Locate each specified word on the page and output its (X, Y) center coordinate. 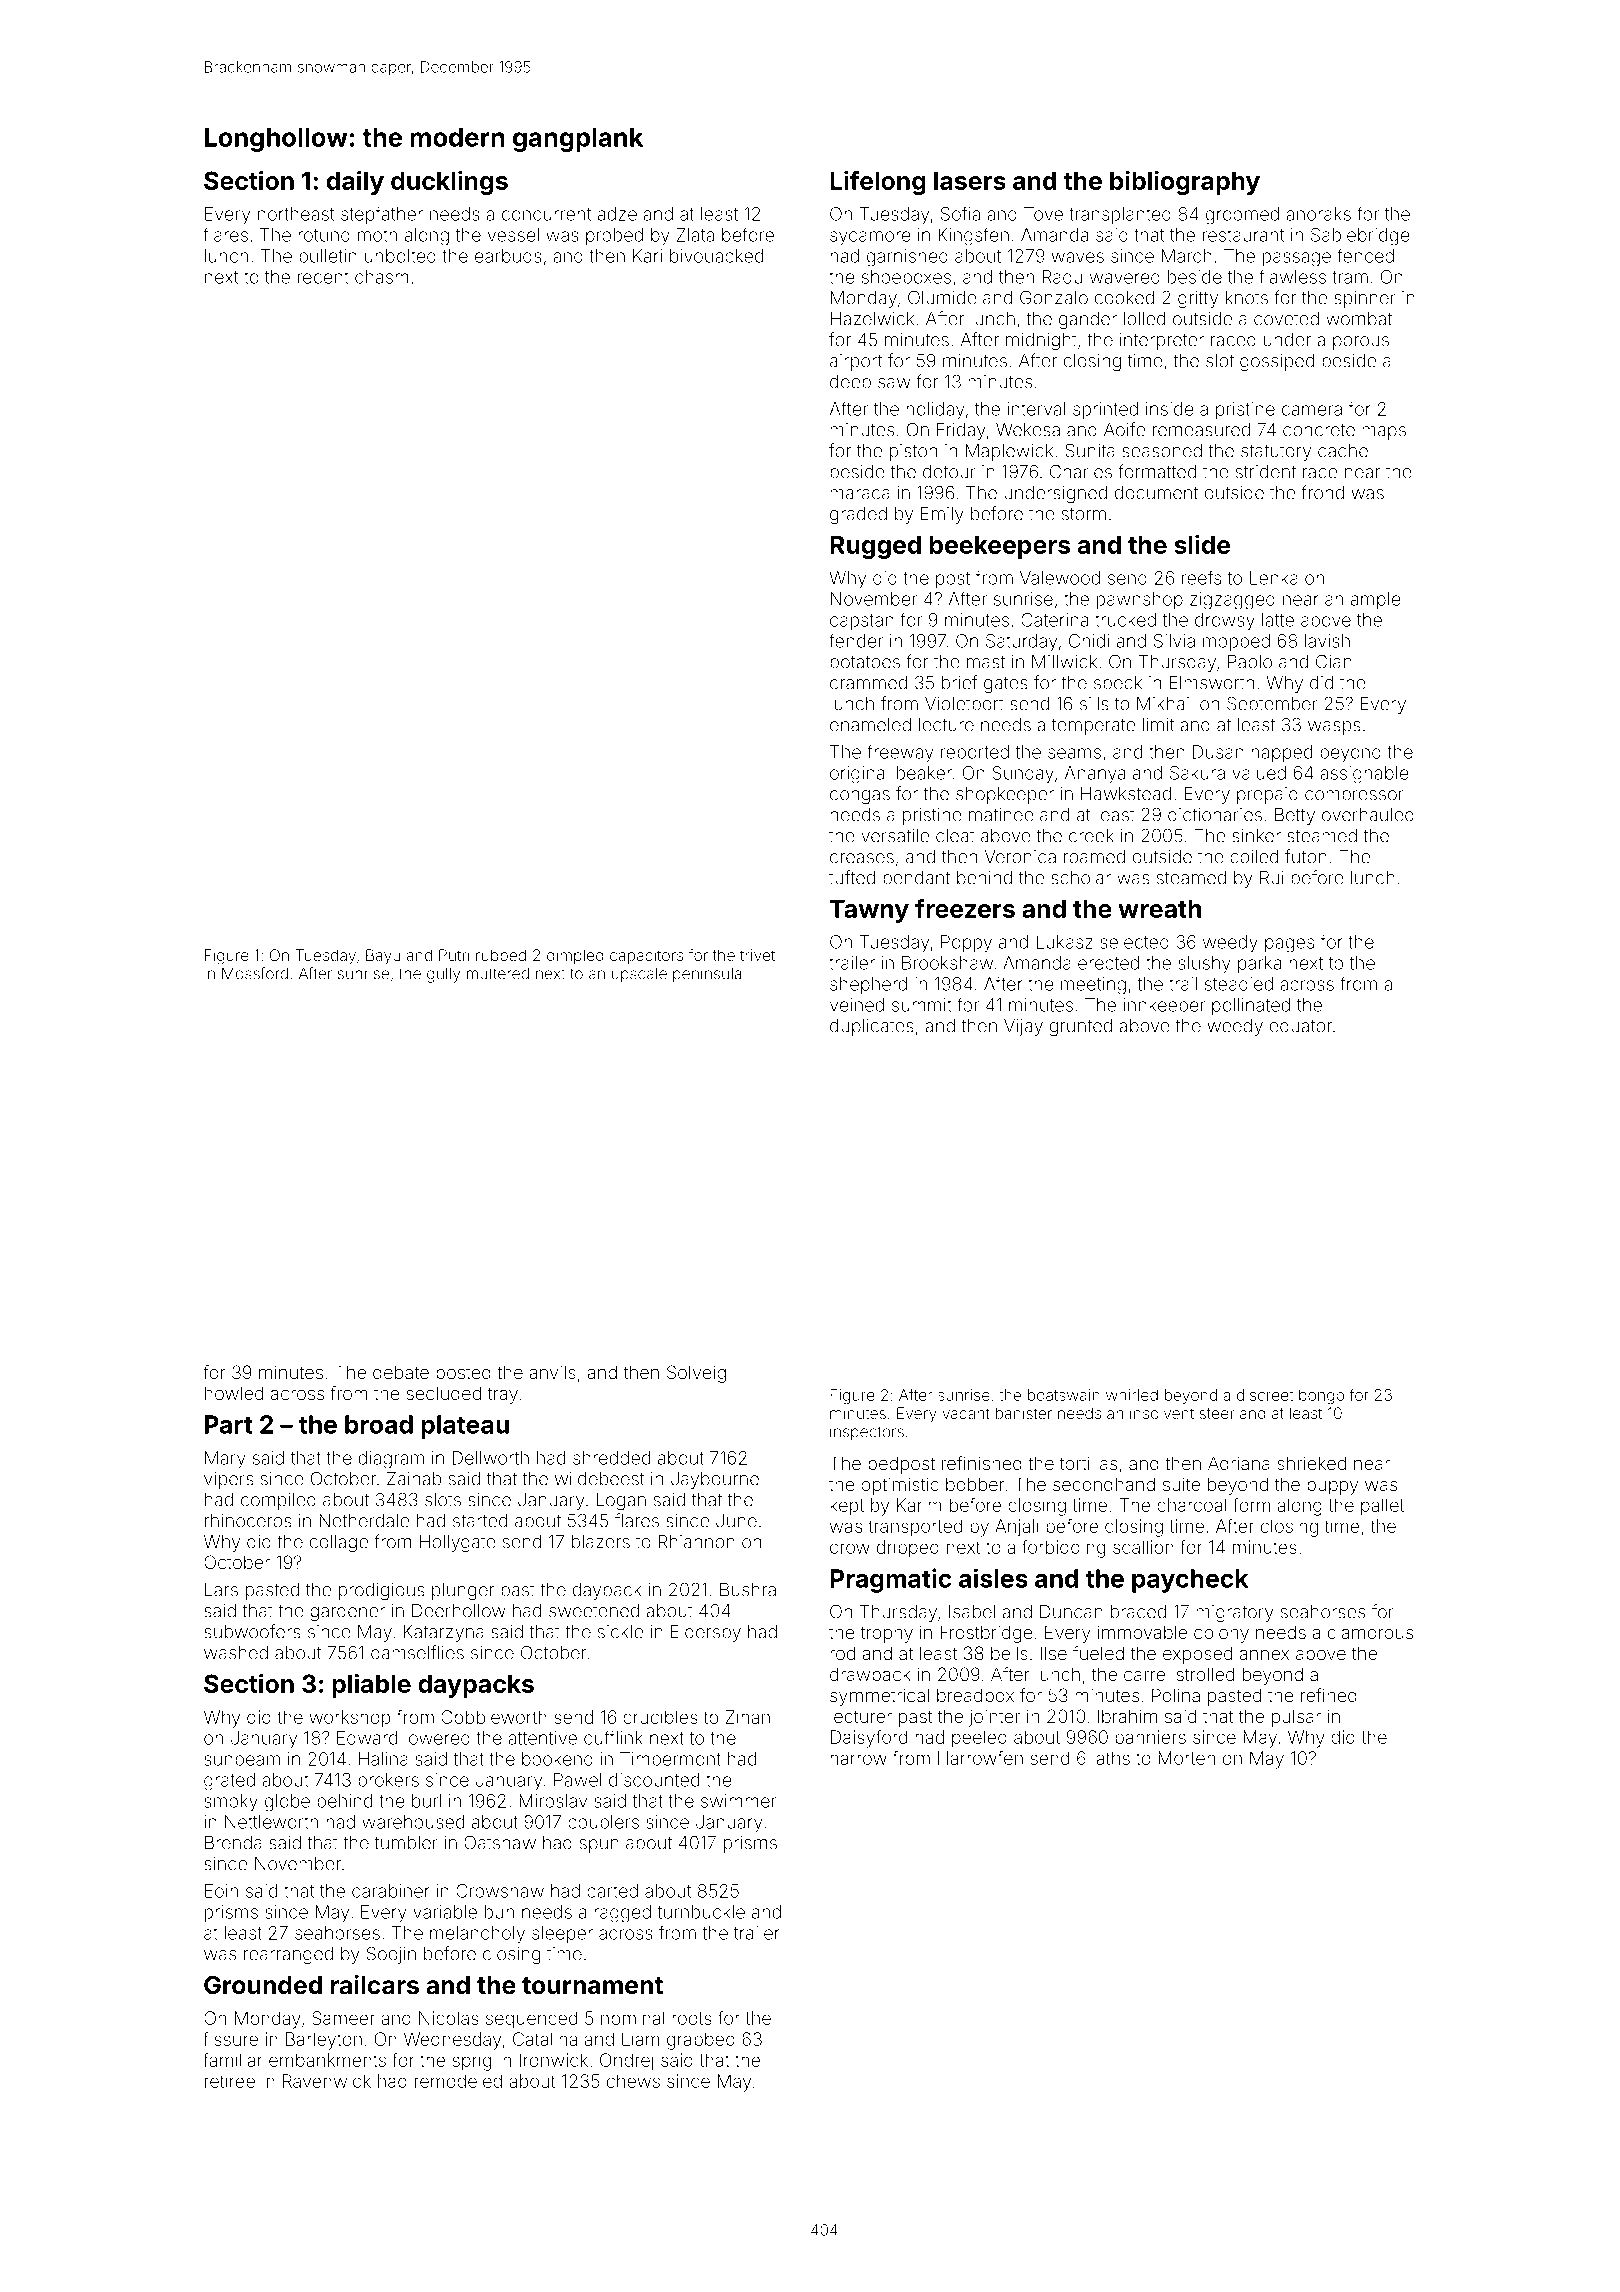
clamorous (1370, 1632)
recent (323, 277)
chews (633, 2081)
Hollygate (458, 1543)
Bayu (383, 957)
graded (858, 515)
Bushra (748, 1590)
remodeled (458, 2081)
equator (1301, 1028)
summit (922, 1005)
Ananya (1095, 775)
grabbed (701, 2041)
